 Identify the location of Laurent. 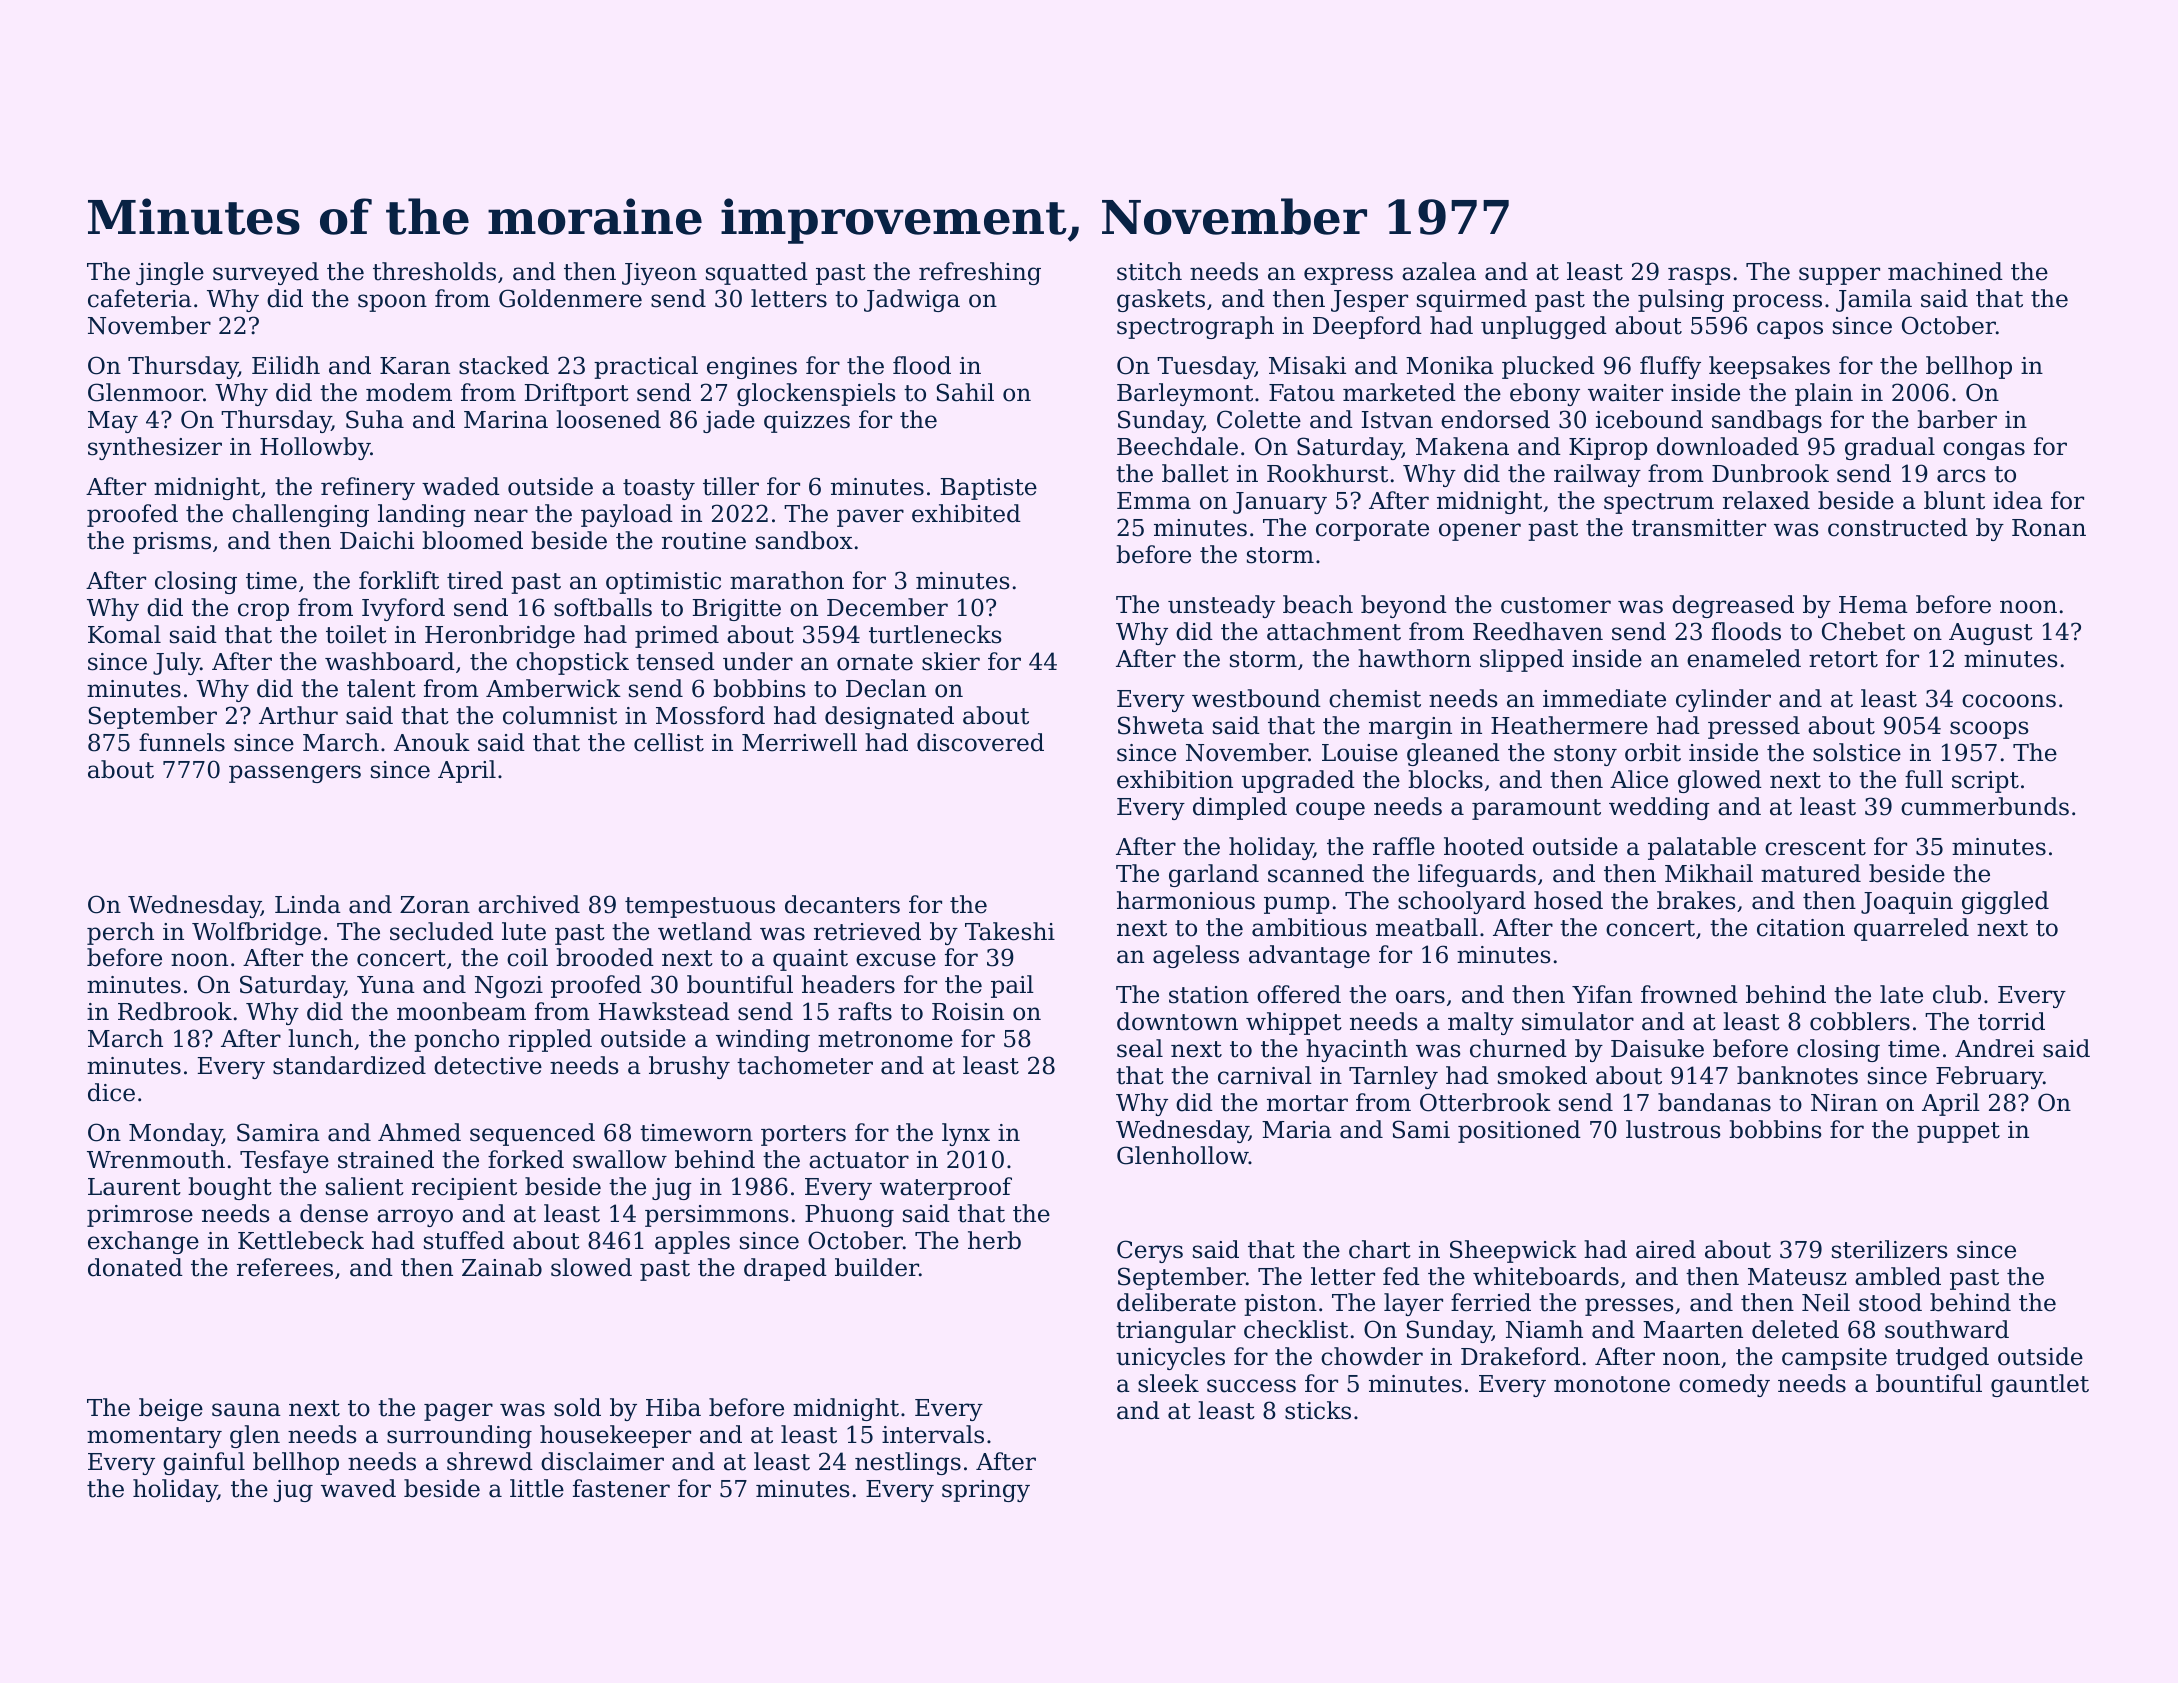
(134, 1187).
